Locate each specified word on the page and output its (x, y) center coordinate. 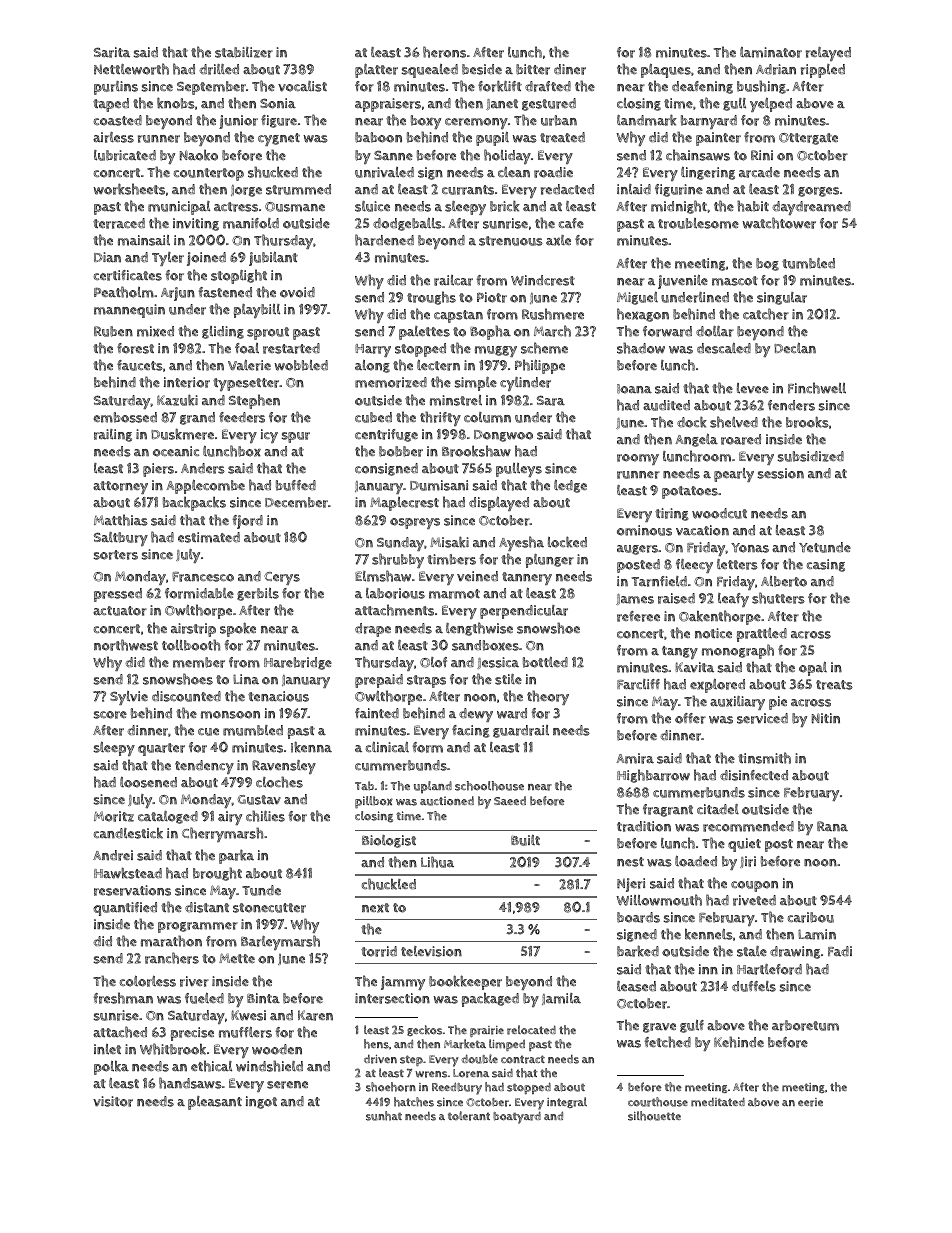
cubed (373, 417)
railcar (453, 280)
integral (567, 1102)
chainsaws (698, 155)
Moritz (114, 816)
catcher (766, 314)
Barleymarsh (280, 942)
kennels (709, 934)
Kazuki (177, 400)
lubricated (125, 155)
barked (638, 951)
